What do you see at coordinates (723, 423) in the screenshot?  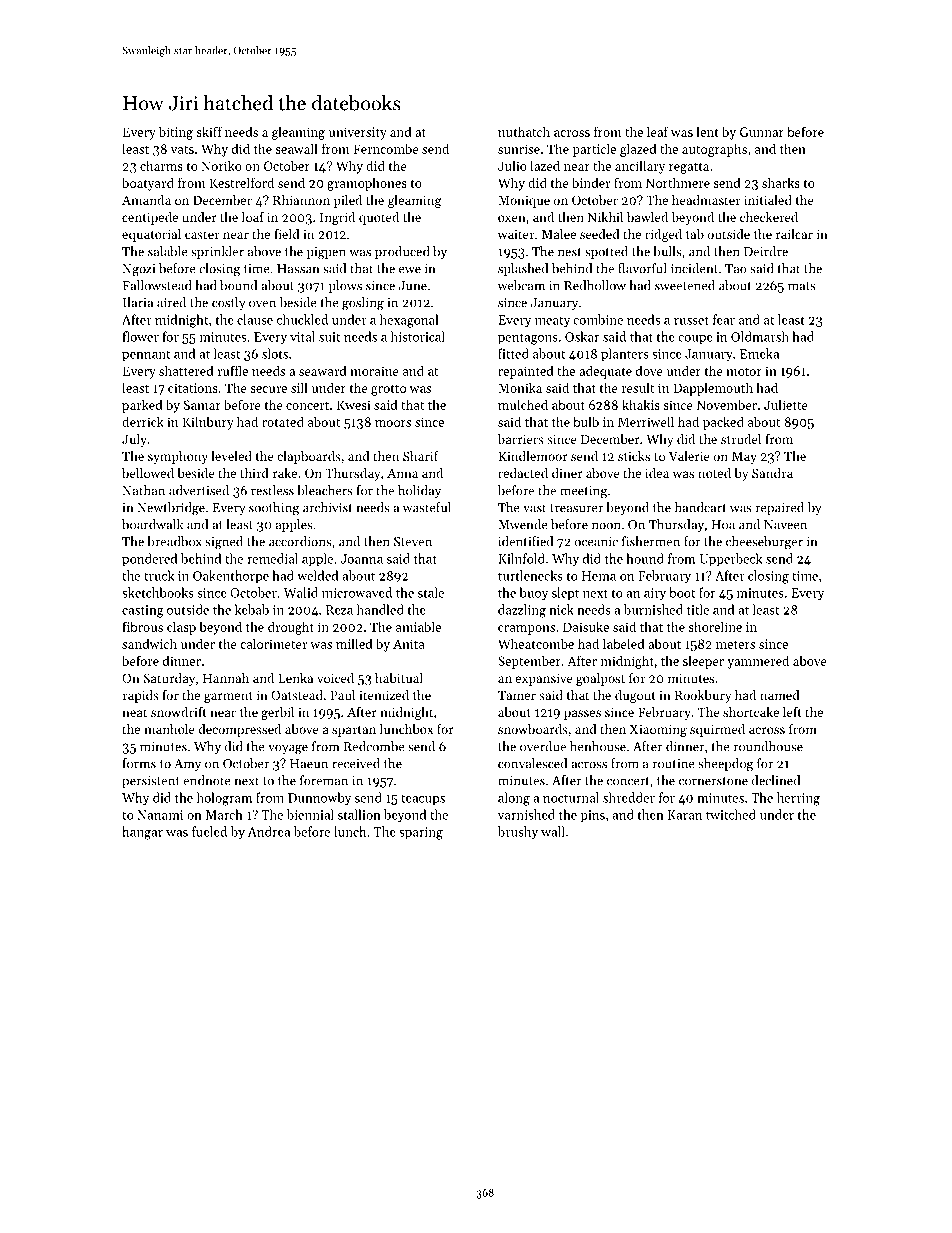 I see `packed` at bounding box center [723, 423].
